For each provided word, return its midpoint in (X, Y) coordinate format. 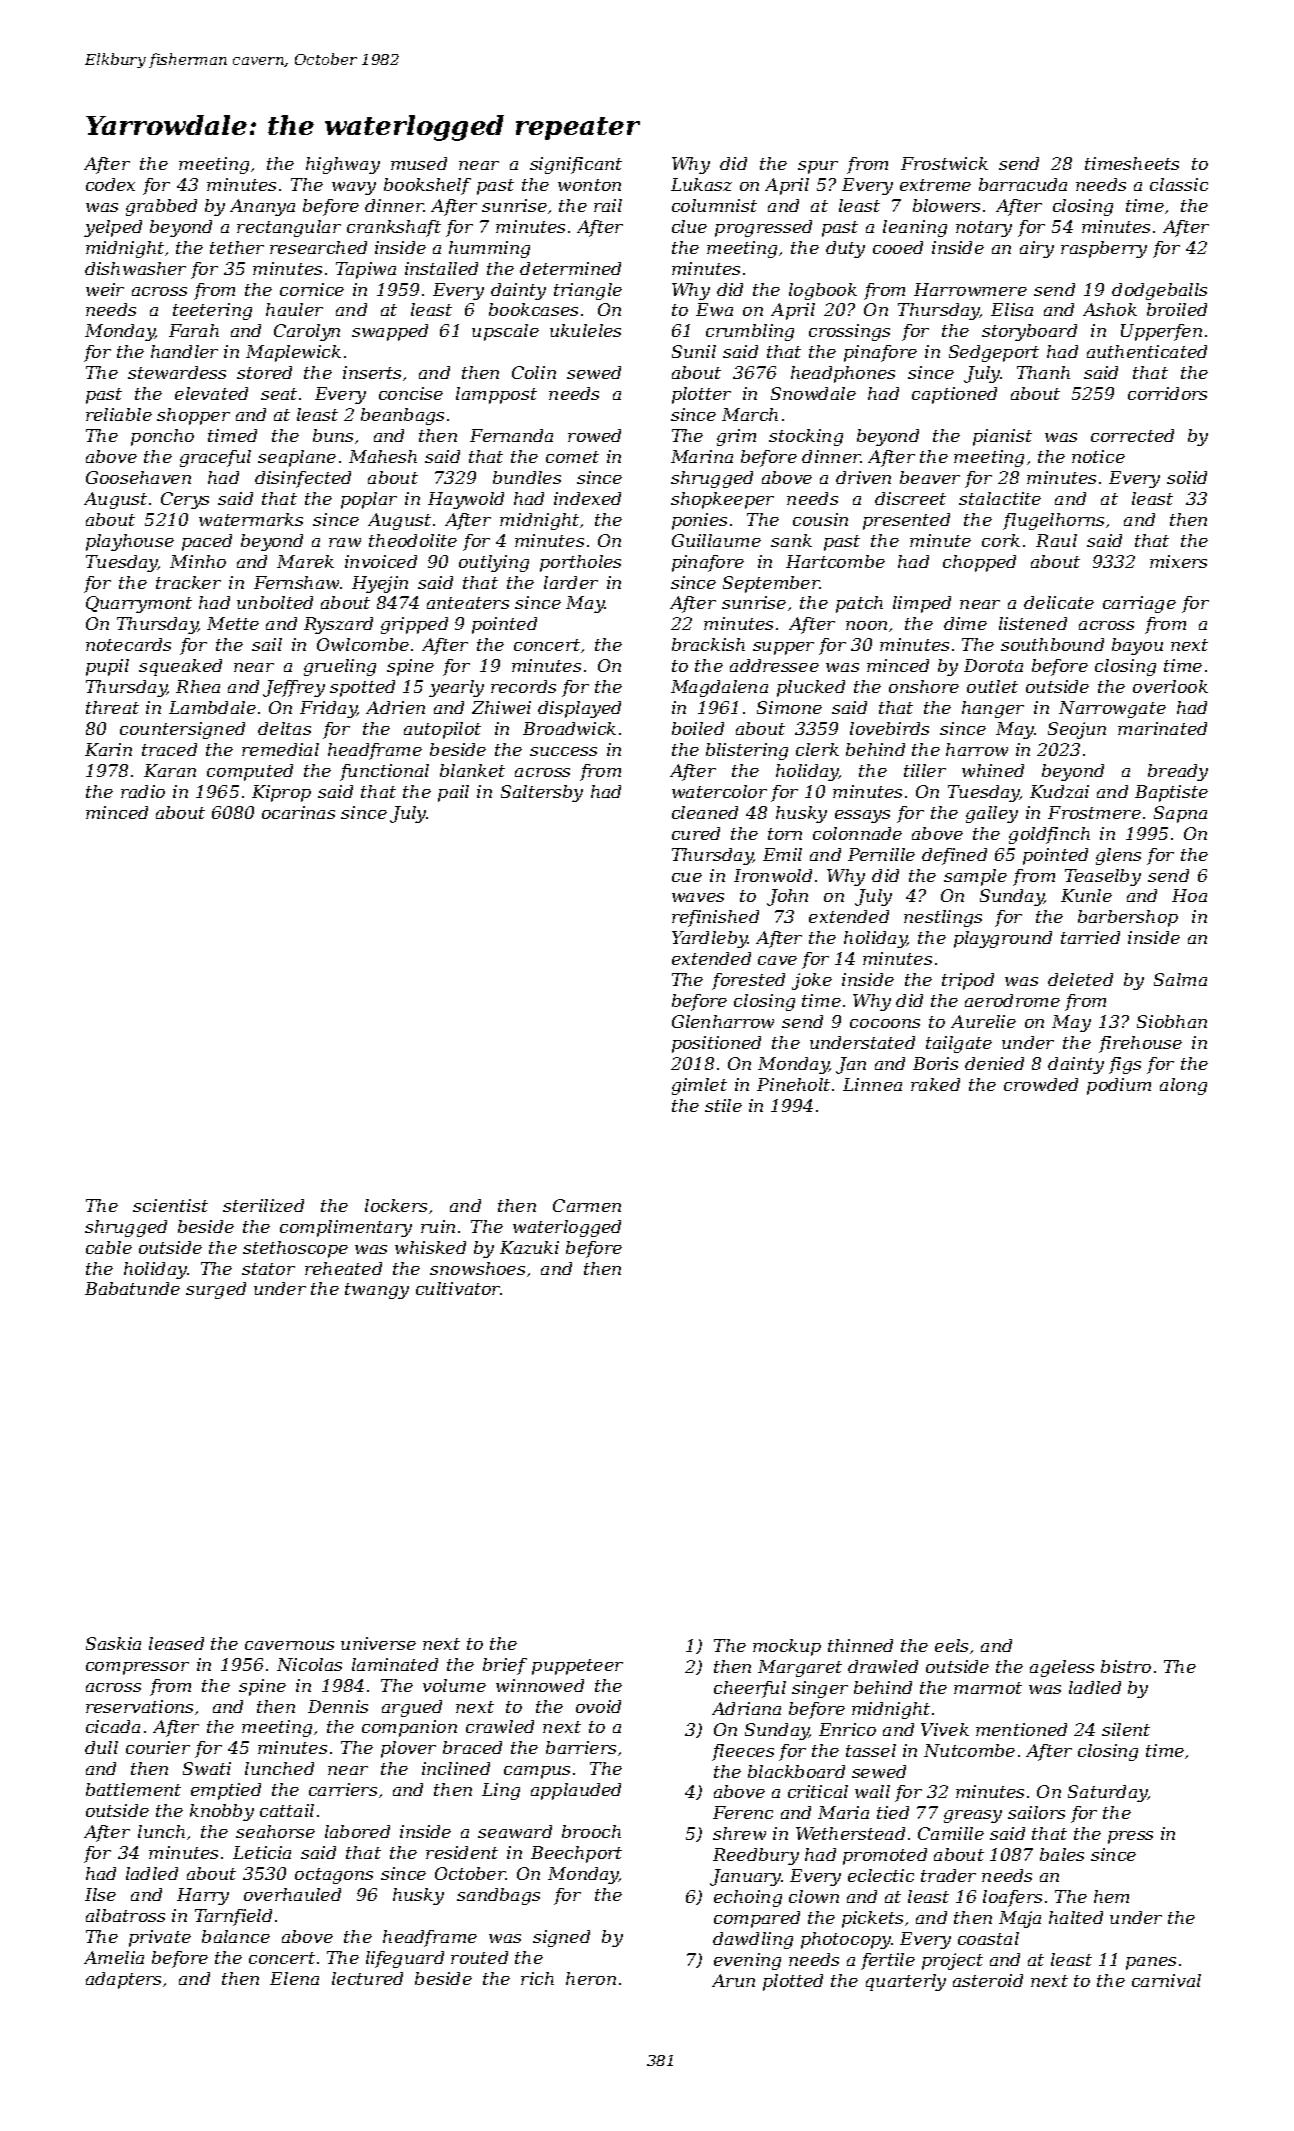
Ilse (100, 1894)
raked (935, 1084)
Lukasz (701, 184)
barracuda (1023, 184)
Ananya (262, 207)
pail (453, 793)
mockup (787, 1647)
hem (1111, 1896)
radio (143, 791)
